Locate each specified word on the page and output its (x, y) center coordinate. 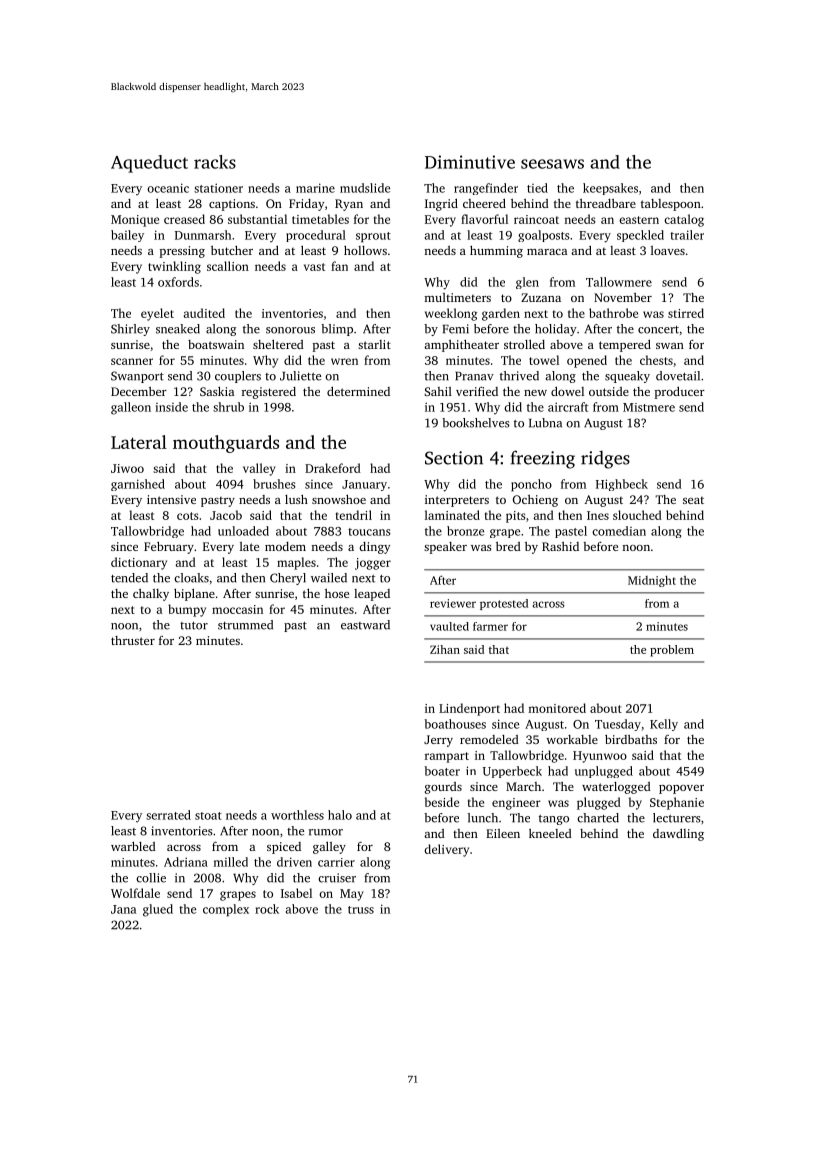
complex (226, 910)
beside (442, 802)
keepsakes (610, 189)
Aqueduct (149, 164)
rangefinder (486, 189)
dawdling (678, 834)
